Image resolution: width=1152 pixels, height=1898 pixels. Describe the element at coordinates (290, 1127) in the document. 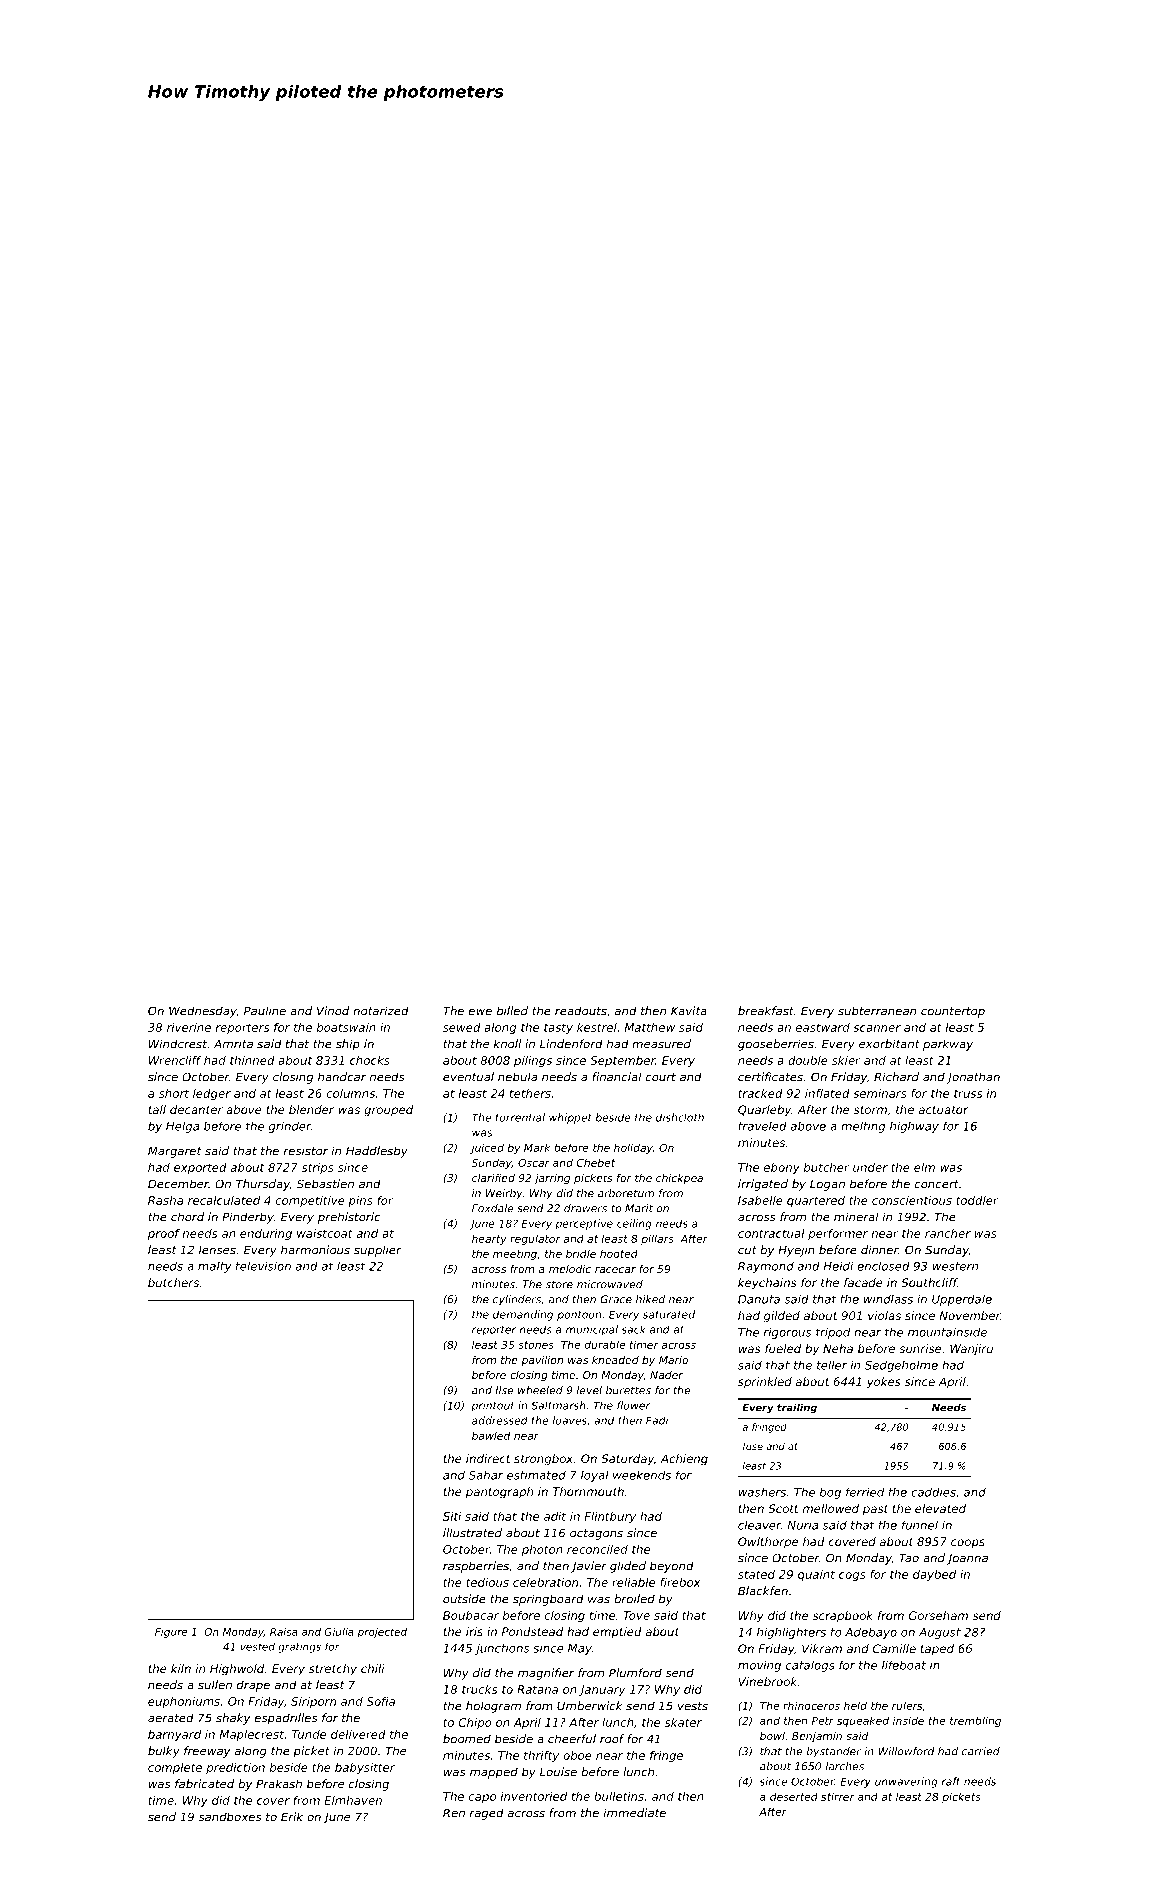

I see `grinder` at that location.
